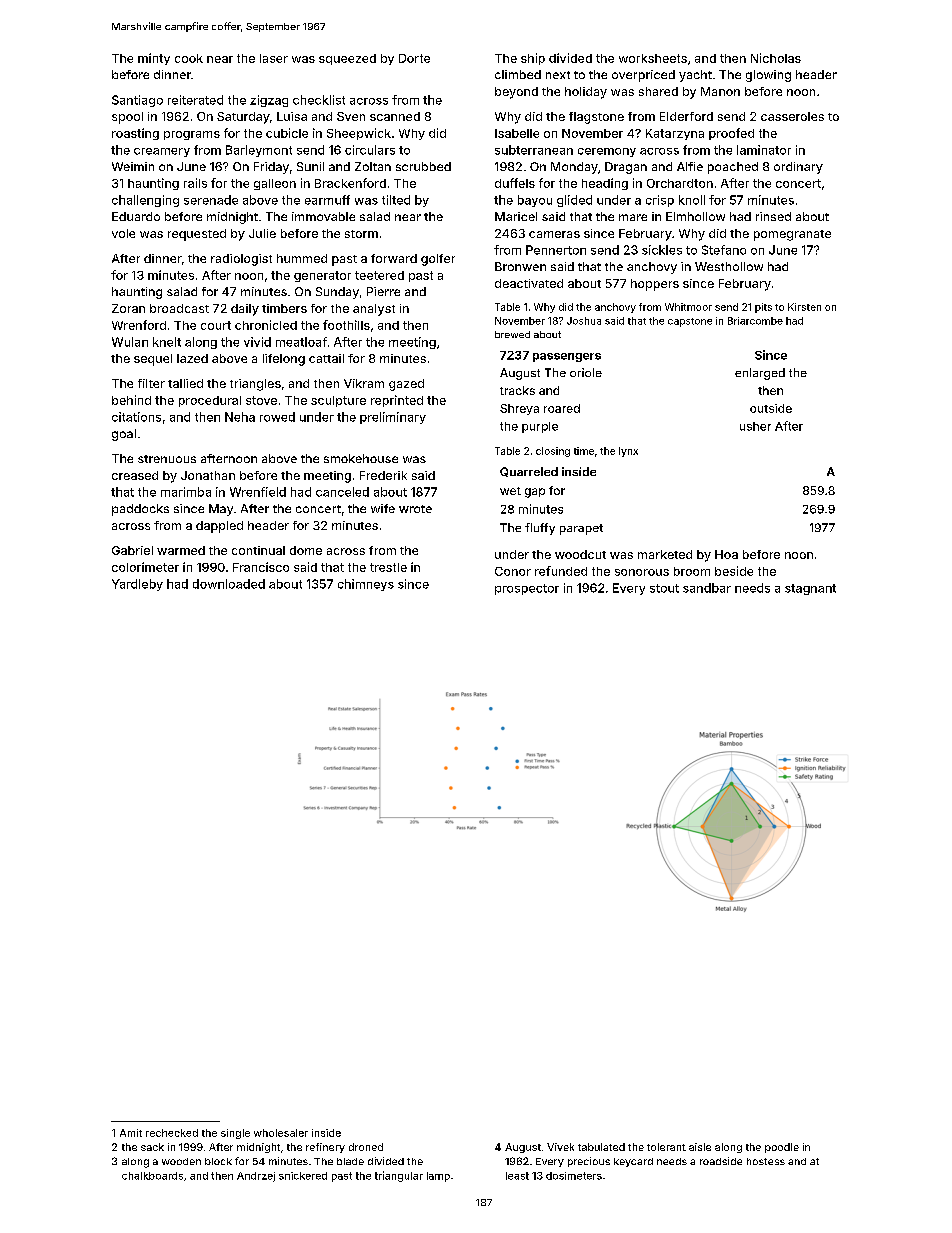 The height and width of the screenshot is (1233, 952). Describe the element at coordinates (414, 58) in the screenshot. I see `Dorte` at that location.
